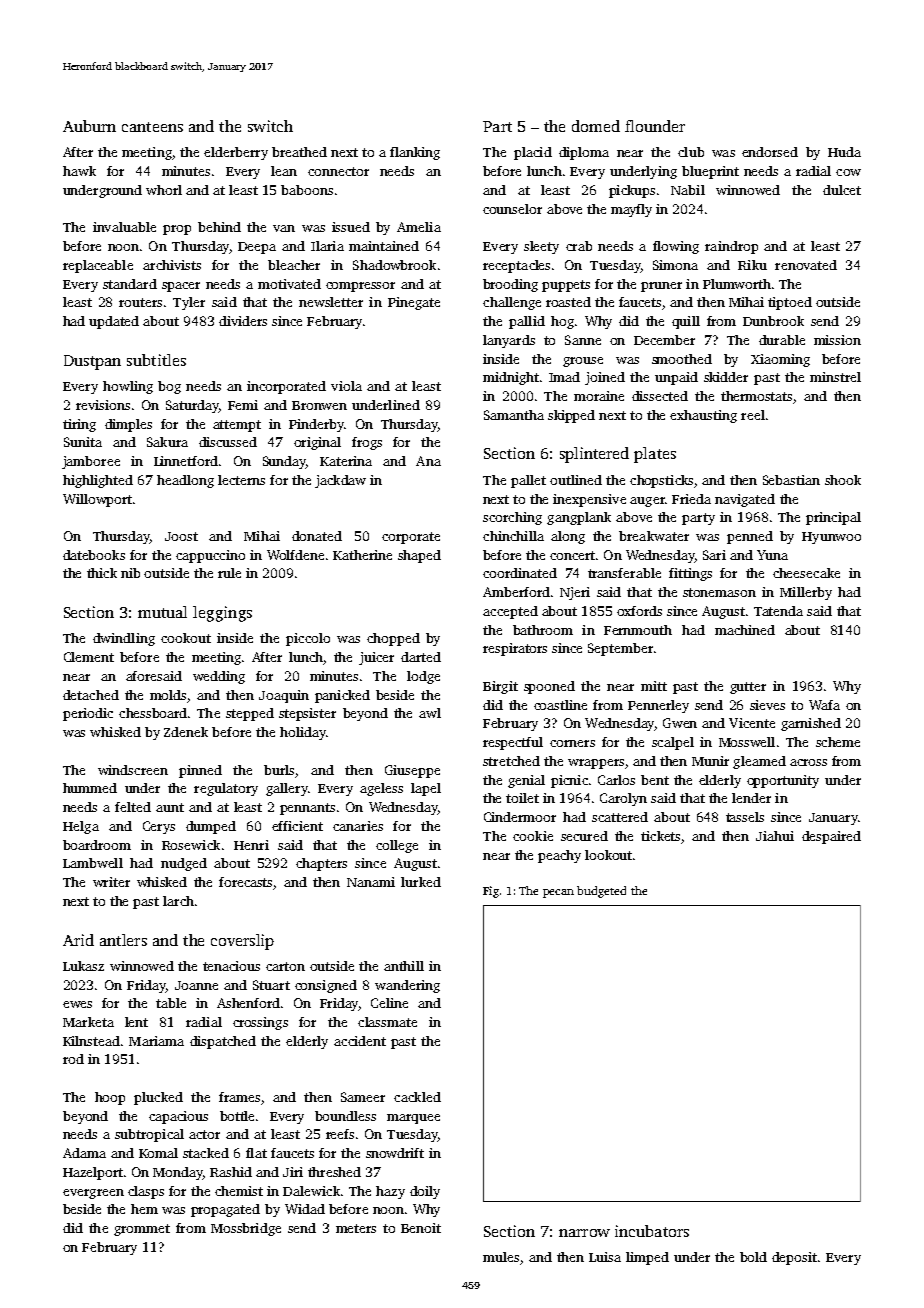 This screenshot has width=924, height=1308. What do you see at coordinates (149, 1135) in the screenshot?
I see `subtropical` at bounding box center [149, 1135].
